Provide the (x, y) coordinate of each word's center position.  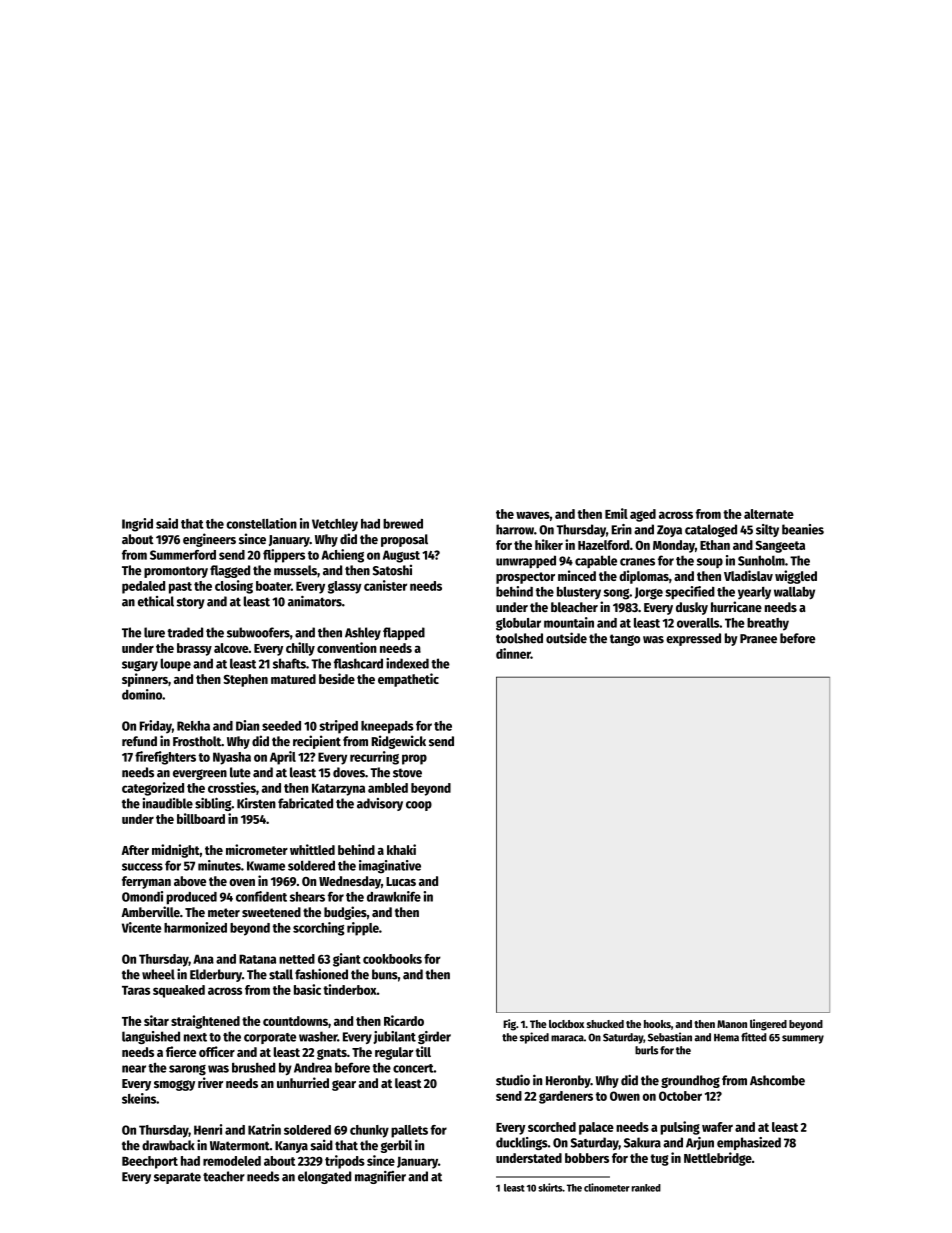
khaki (401, 849)
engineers (209, 540)
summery (803, 1039)
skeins (139, 1098)
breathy (768, 624)
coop (419, 806)
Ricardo (404, 1020)
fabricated (305, 803)
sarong (187, 1070)
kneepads (387, 727)
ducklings (522, 1143)
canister (385, 585)
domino (142, 694)
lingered (768, 1025)
